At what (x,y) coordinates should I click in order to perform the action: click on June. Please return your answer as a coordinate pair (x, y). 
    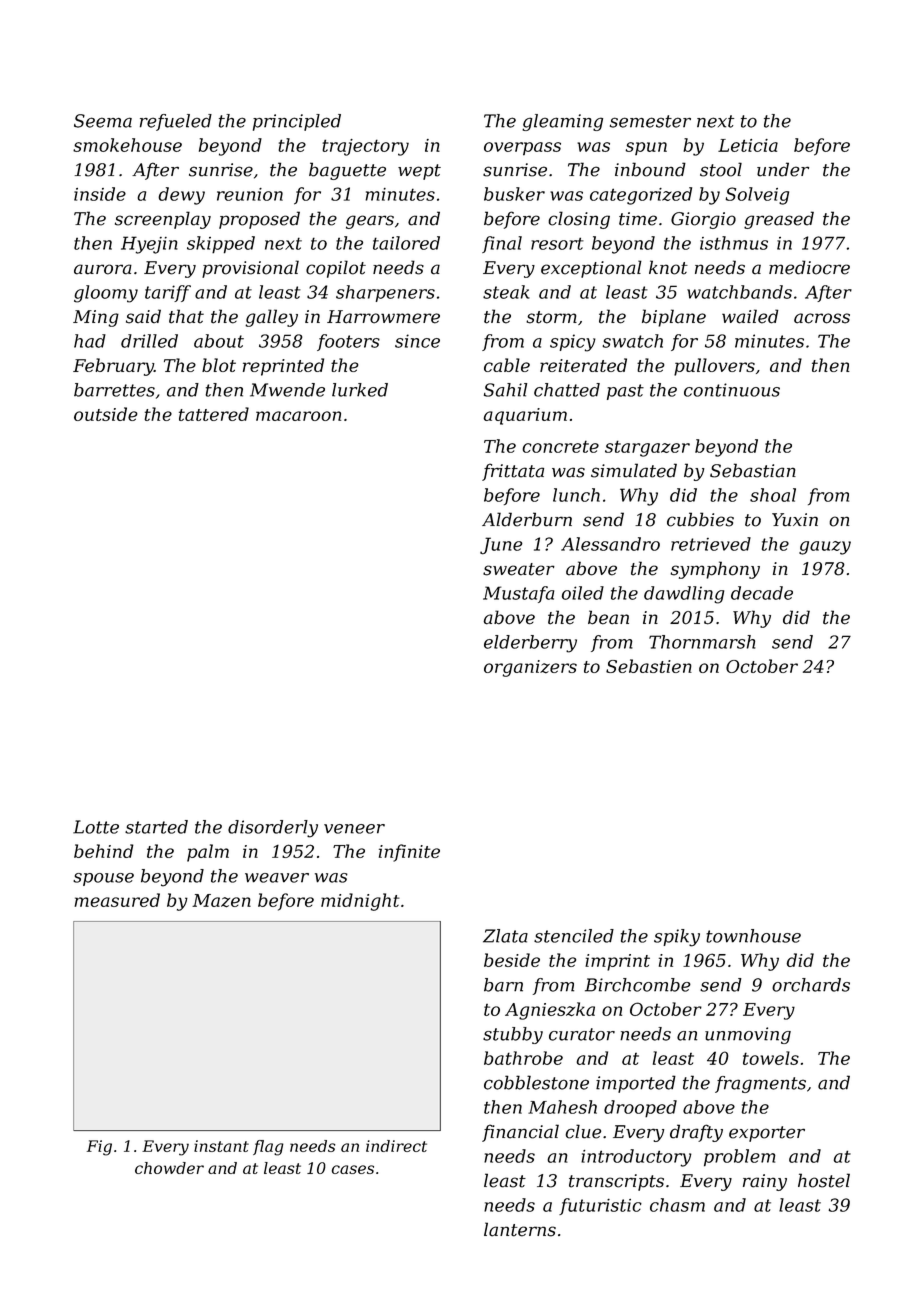
    Looking at the image, I should click on (501, 546).
